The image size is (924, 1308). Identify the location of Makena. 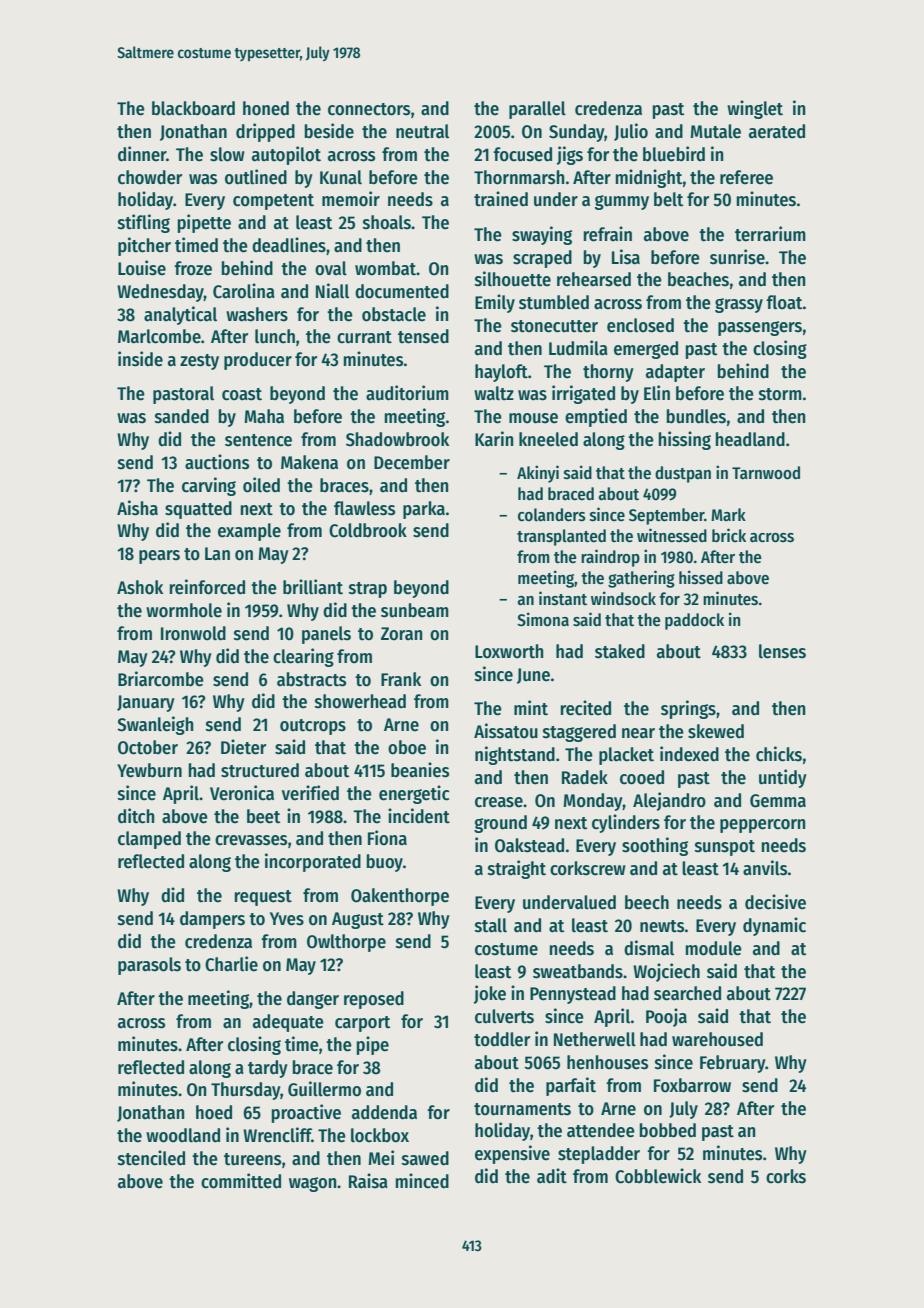
(309, 462).
